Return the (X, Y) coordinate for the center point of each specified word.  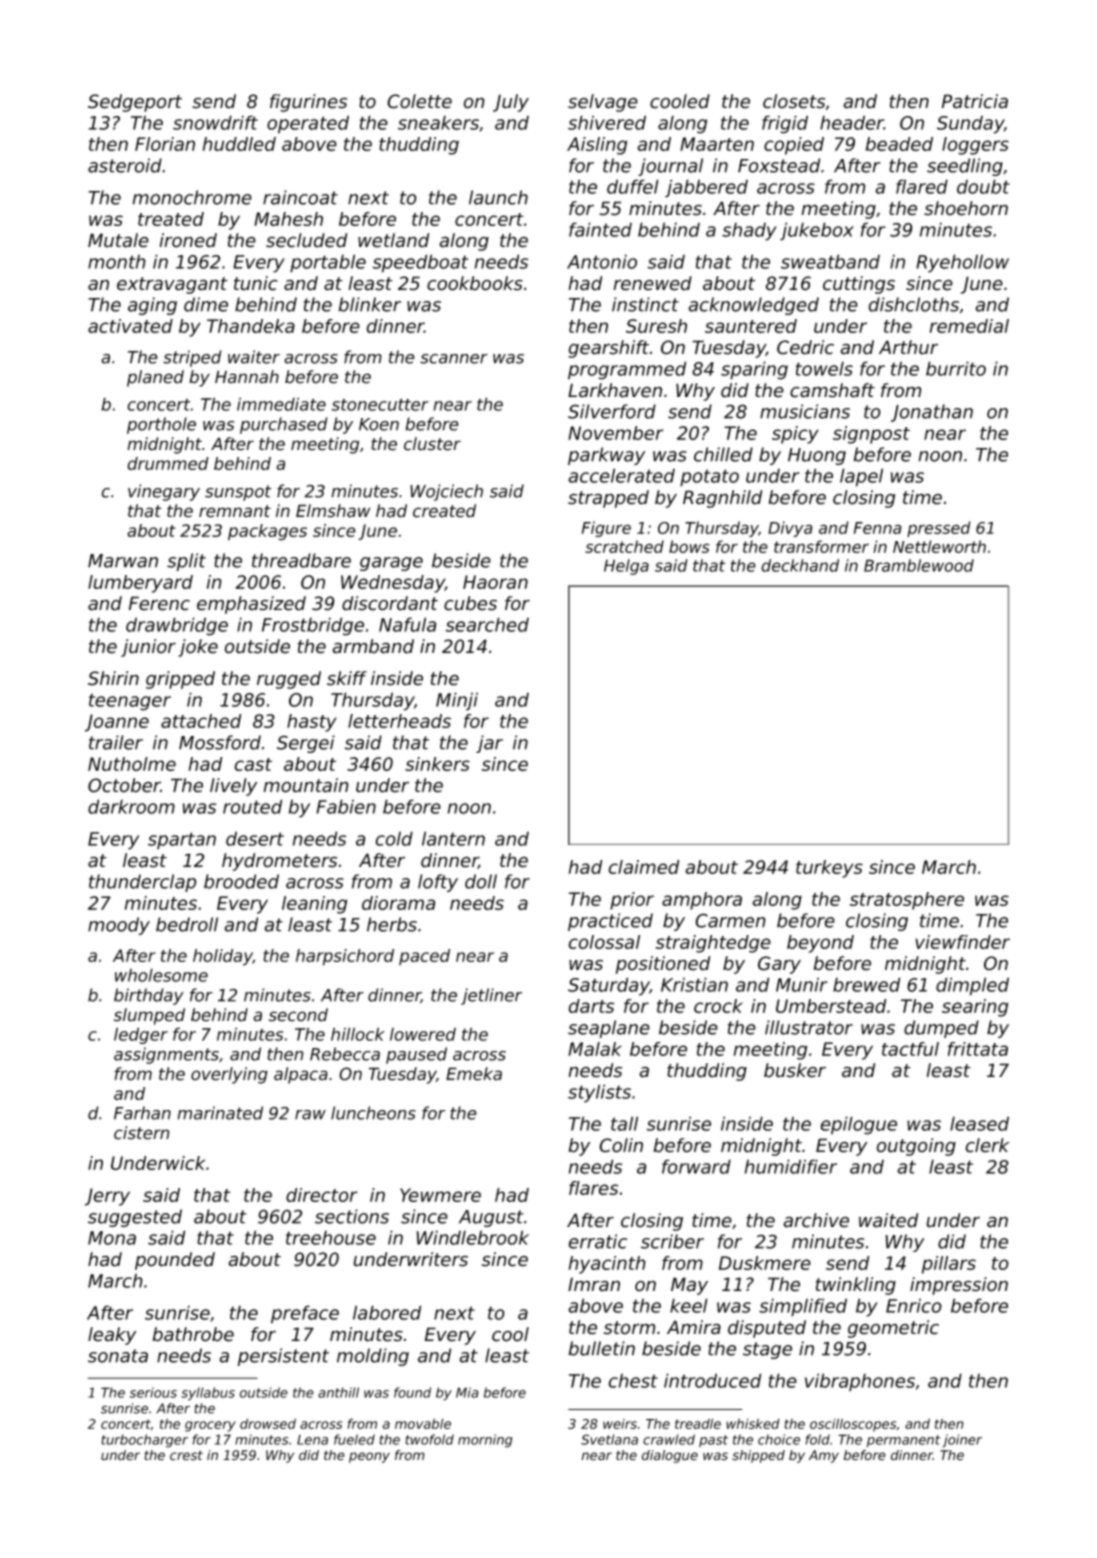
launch (498, 197)
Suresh (656, 326)
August (491, 1218)
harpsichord (345, 957)
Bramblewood (919, 565)
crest (186, 1456)
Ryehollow (962, 263)
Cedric (805, 347)
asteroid (125, 165)
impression (959, 1286)
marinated (220, 1113)
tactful (910, 1049)
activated (130, 326)
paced (424, 957)
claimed (644, 867)
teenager (130, 702)
